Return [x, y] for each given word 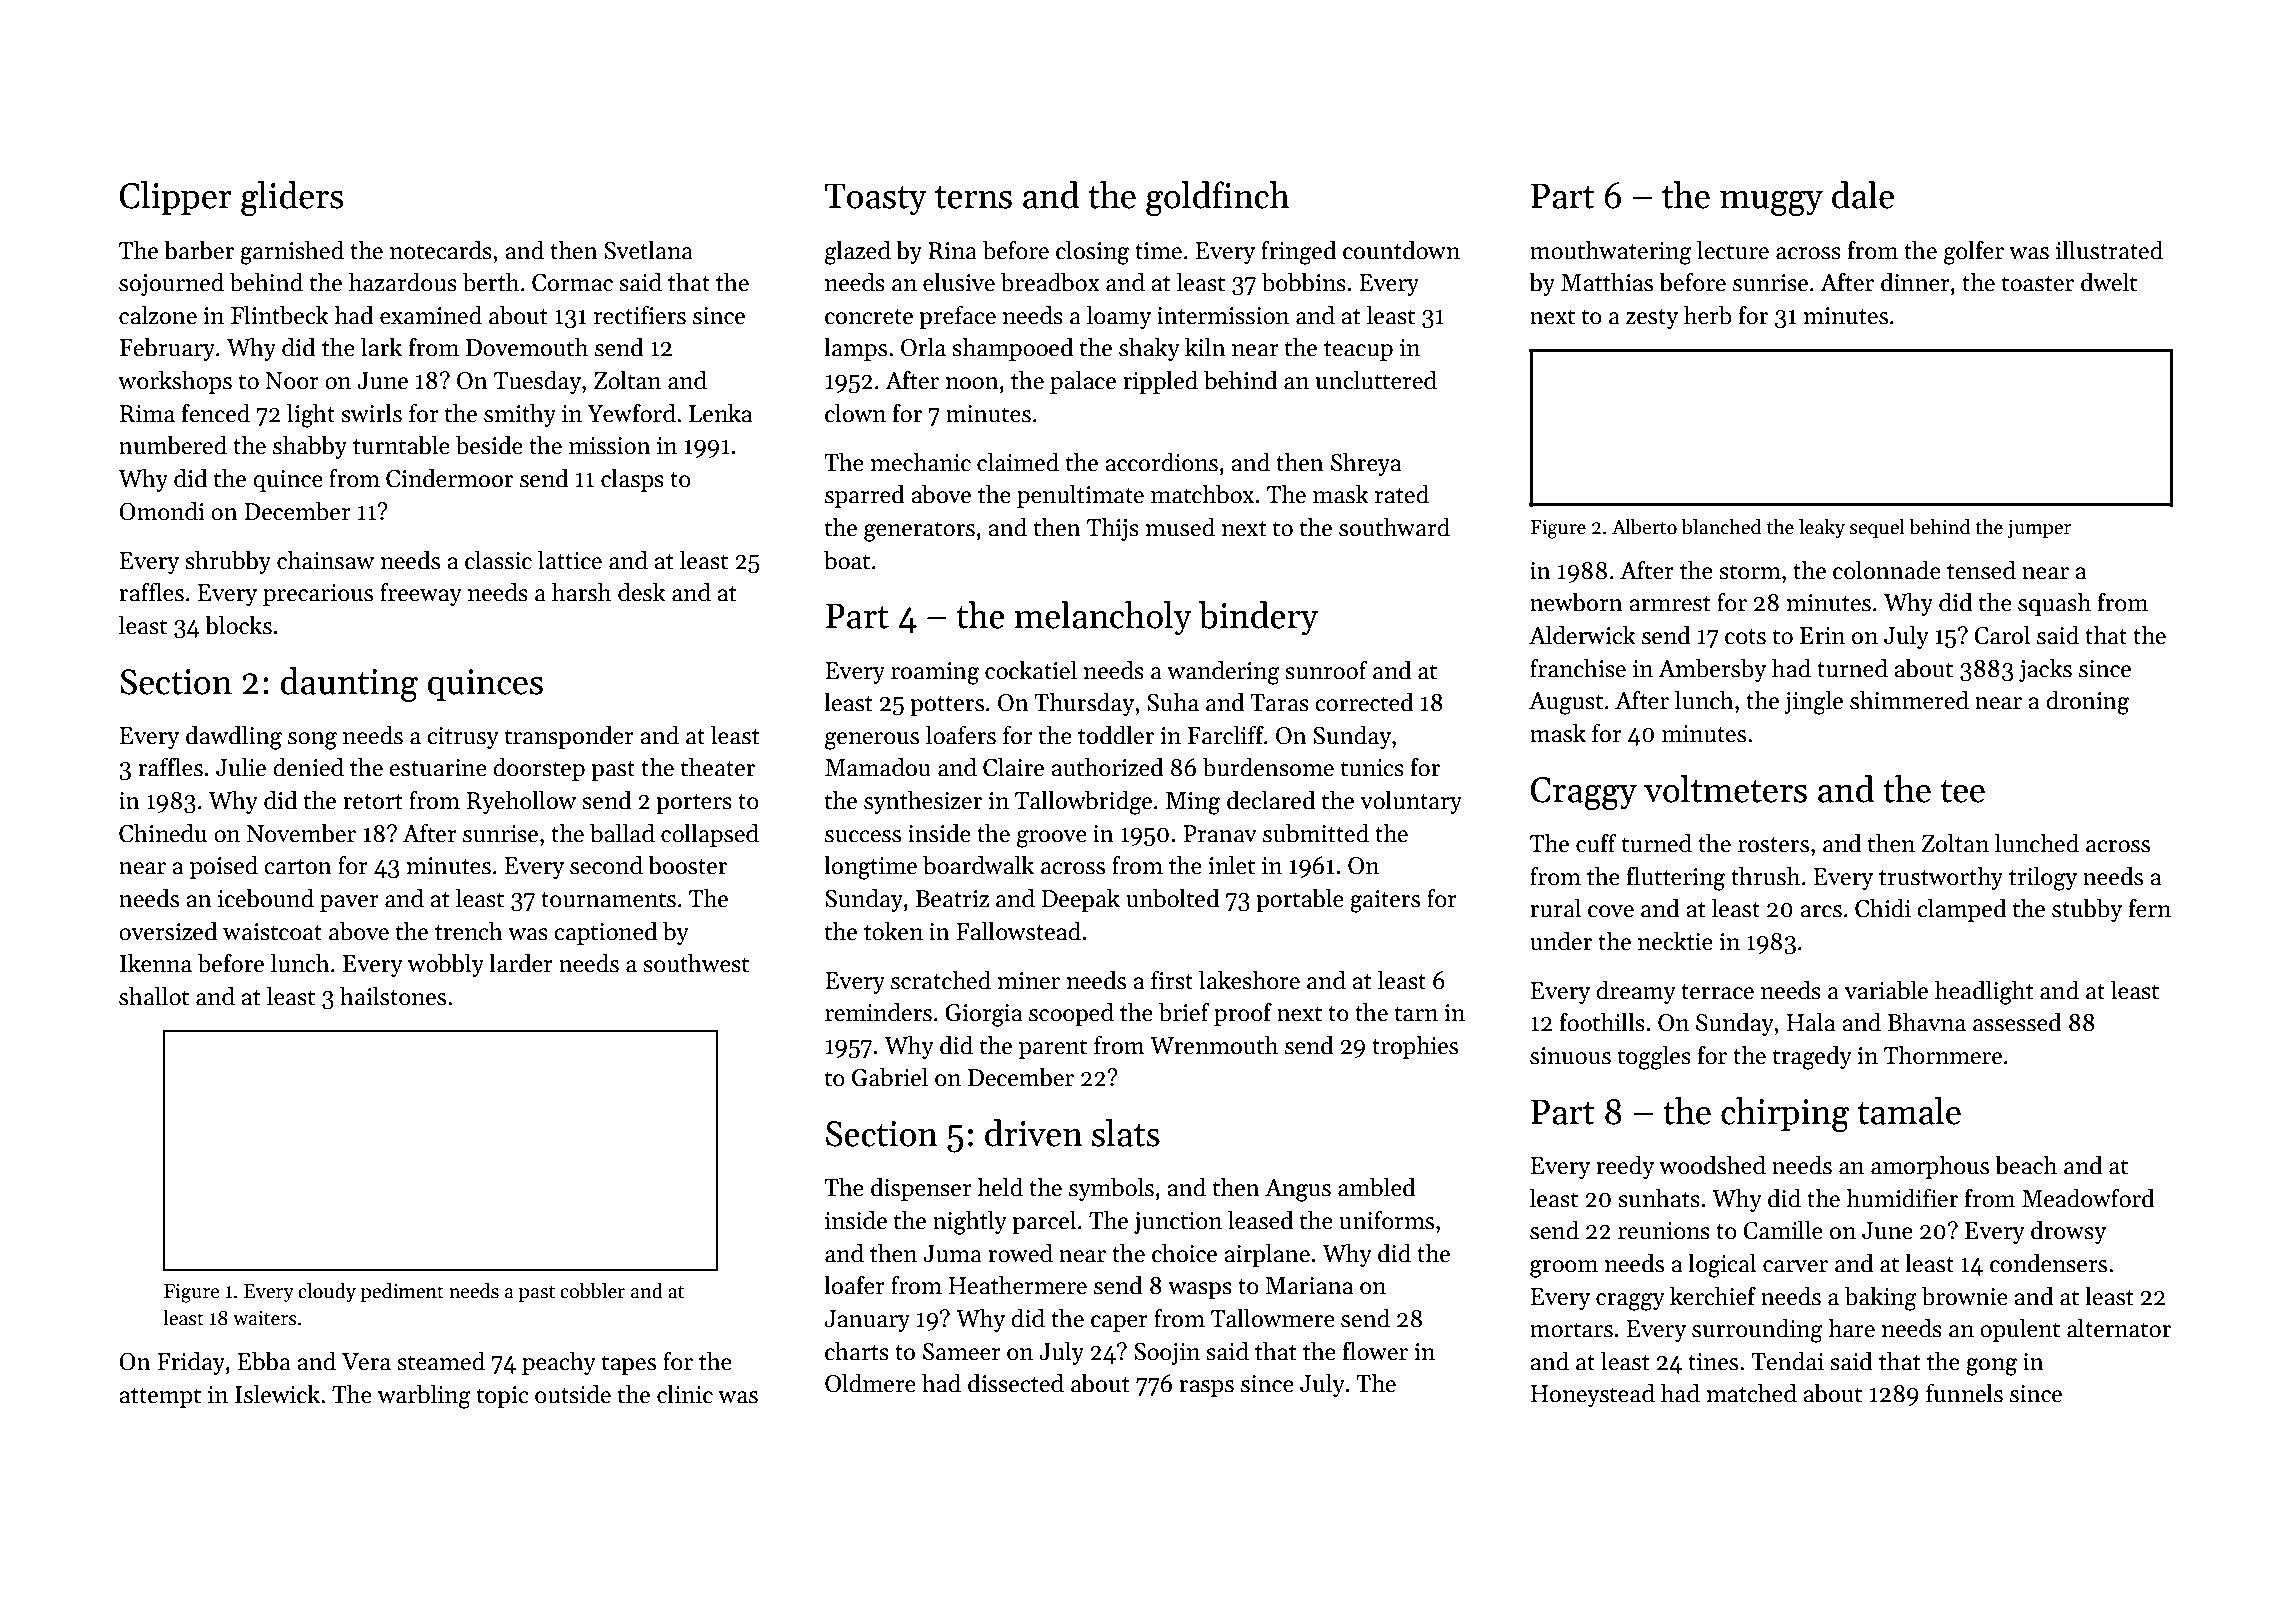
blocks [238, 625]
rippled [1160, 382]
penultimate [1080, 496]
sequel [1877, 528]
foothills [1602, 1022]
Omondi [162, 511]
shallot [154, 996]
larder [521, 963]
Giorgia [983, 1015]
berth [490, 282]
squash [2054, 604]
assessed [2017, 1022]
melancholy [1103, 618]
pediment [402, 1292]
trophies [1415, 1047]
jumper [2039, 529]
